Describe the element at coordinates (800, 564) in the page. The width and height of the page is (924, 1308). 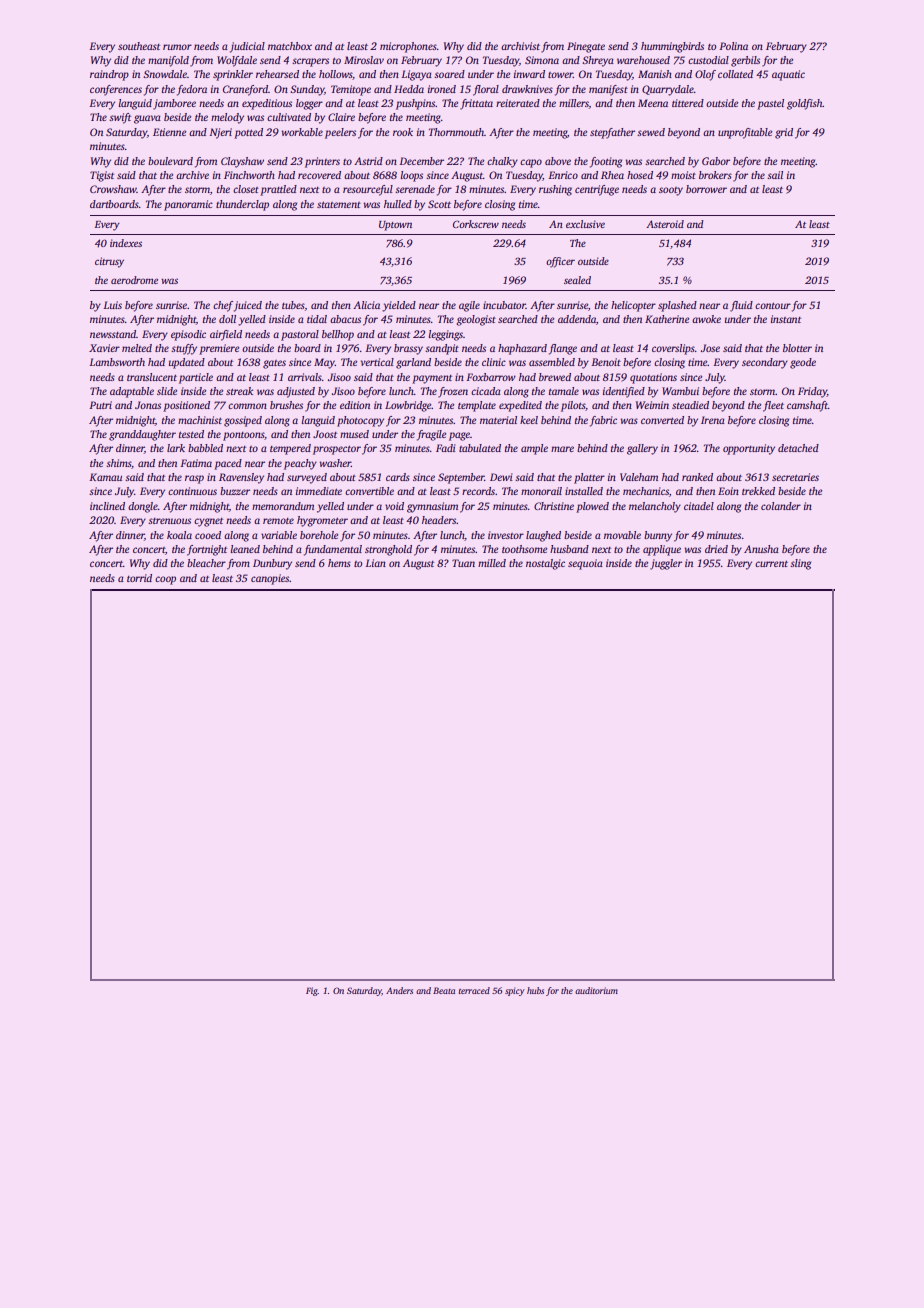
I see `sling` at that location.
